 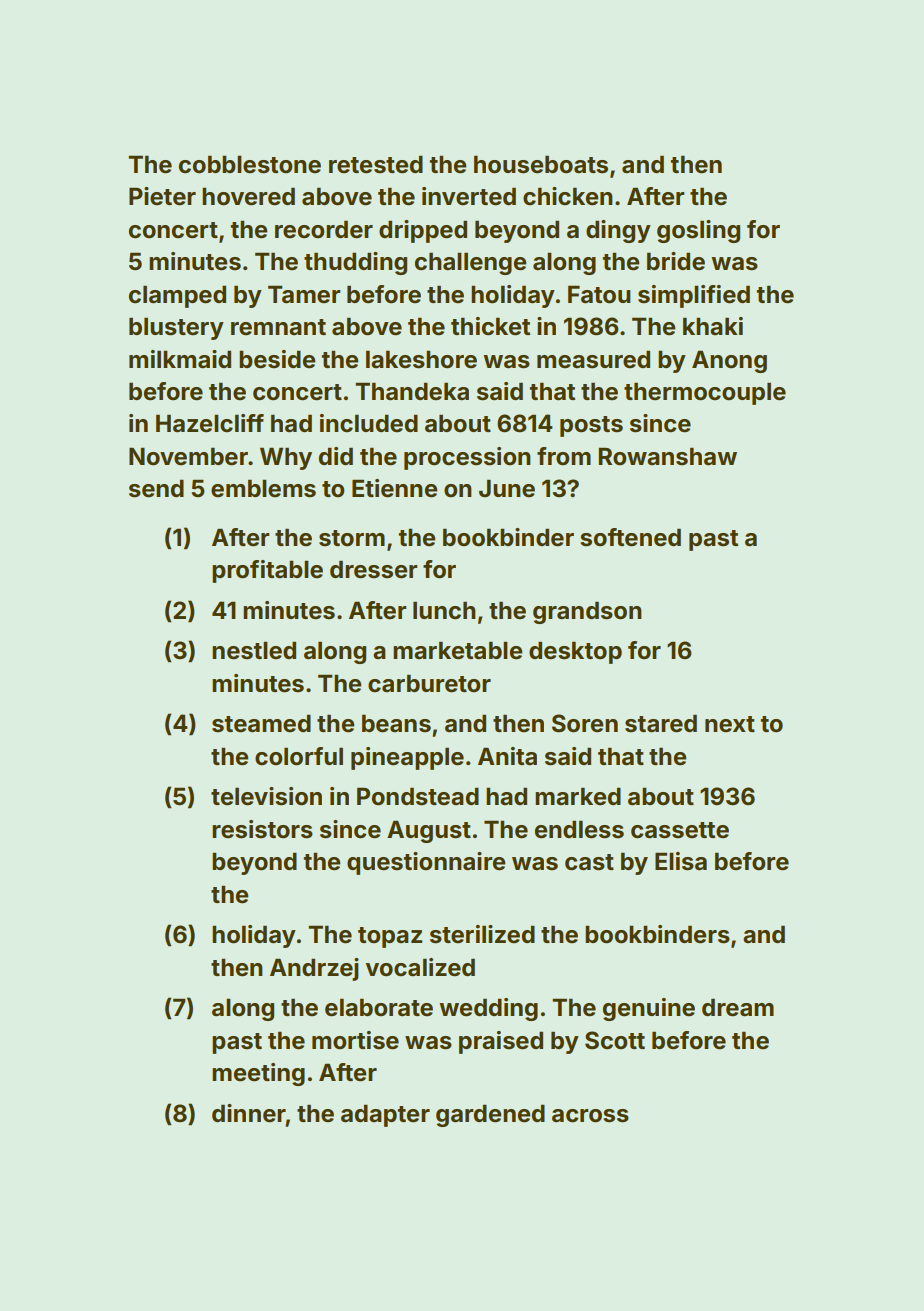 I want to click on desktop, so click(x=575, y=652).
